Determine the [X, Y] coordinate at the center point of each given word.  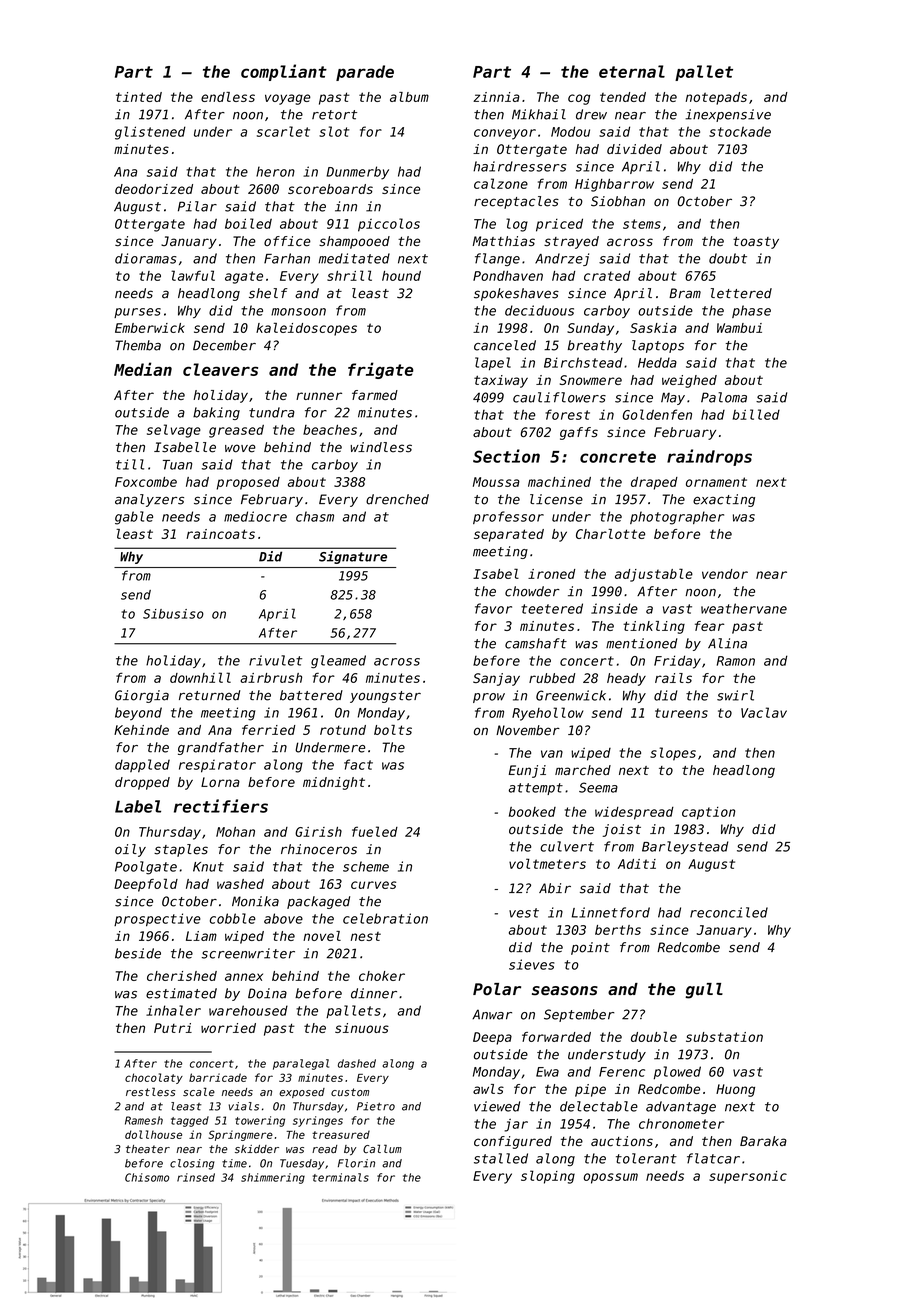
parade [365, 73]
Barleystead [685, 847]
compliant [284, 72]
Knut [208, 867]
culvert [567, 846]
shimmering [273, 1178]
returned [210, 695]
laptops [658, 346]
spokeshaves [516, 294]
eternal [632, 71]
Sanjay [496, 679]
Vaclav [764, 712]
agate [244, 277]
